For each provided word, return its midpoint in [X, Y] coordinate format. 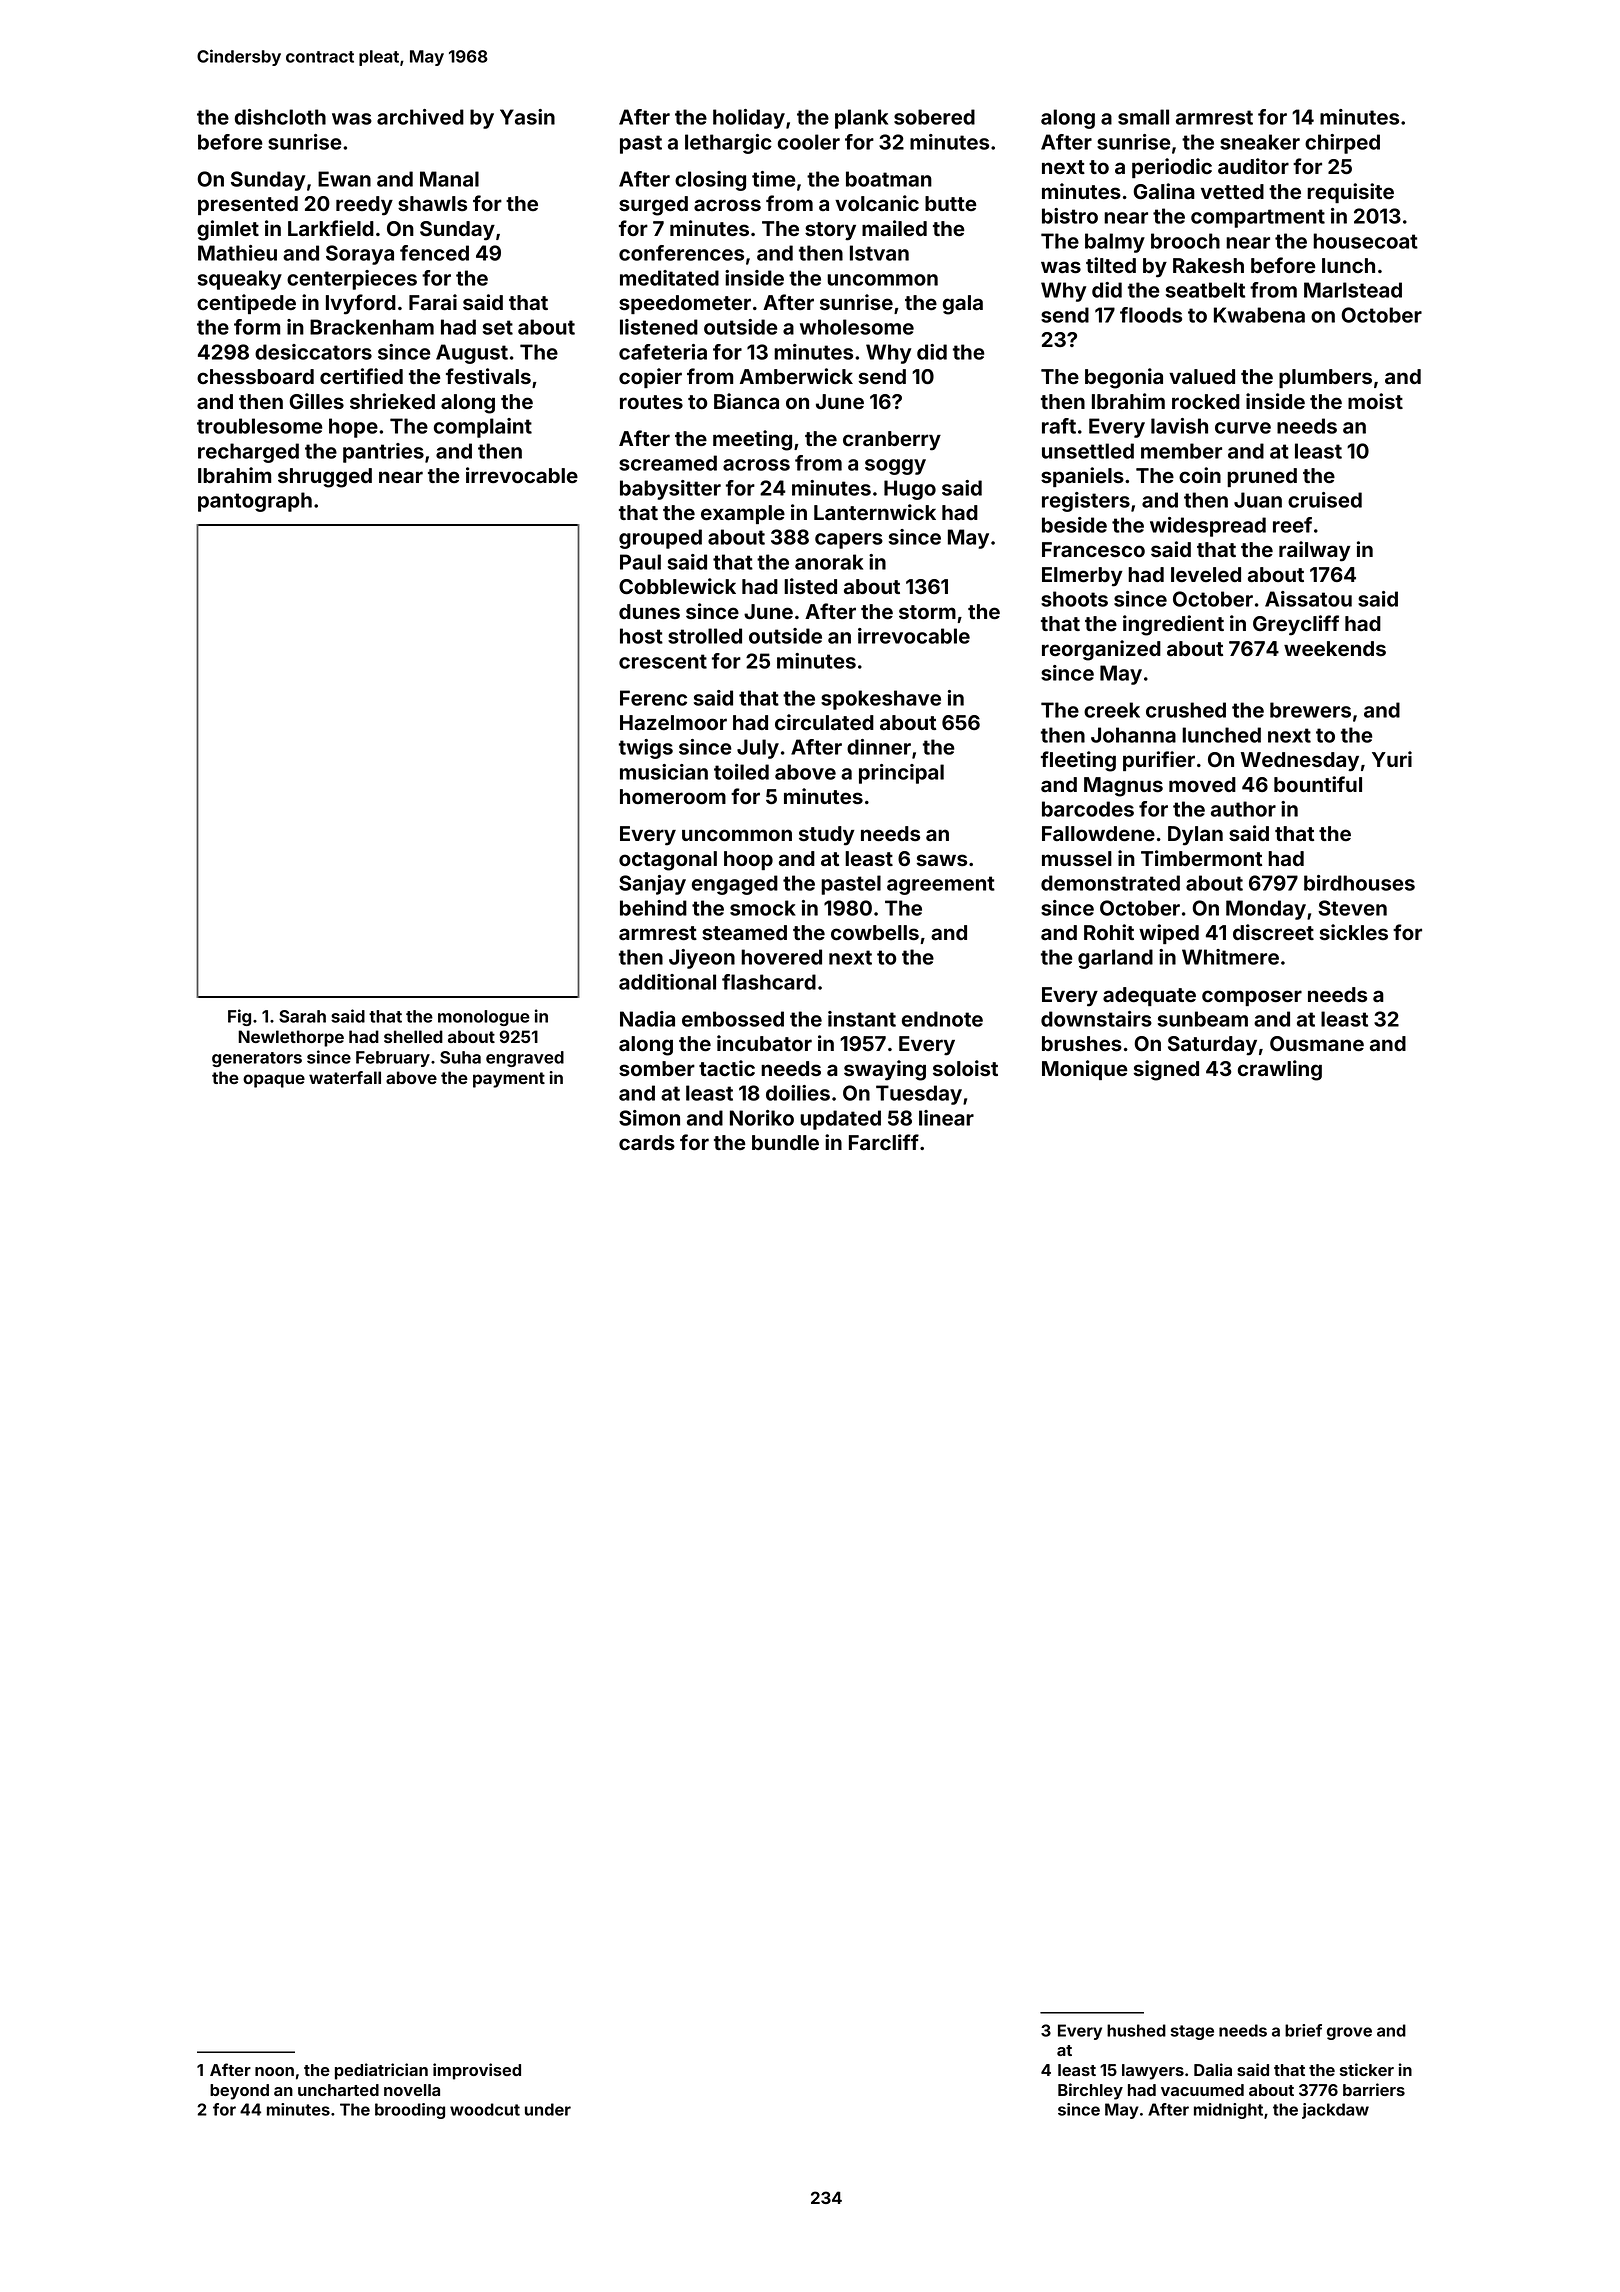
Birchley [1090, 2091]
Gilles [316, 401]
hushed [1136, 2030]
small [1143, 117]
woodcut [485, 2109]
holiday [749, 119]
